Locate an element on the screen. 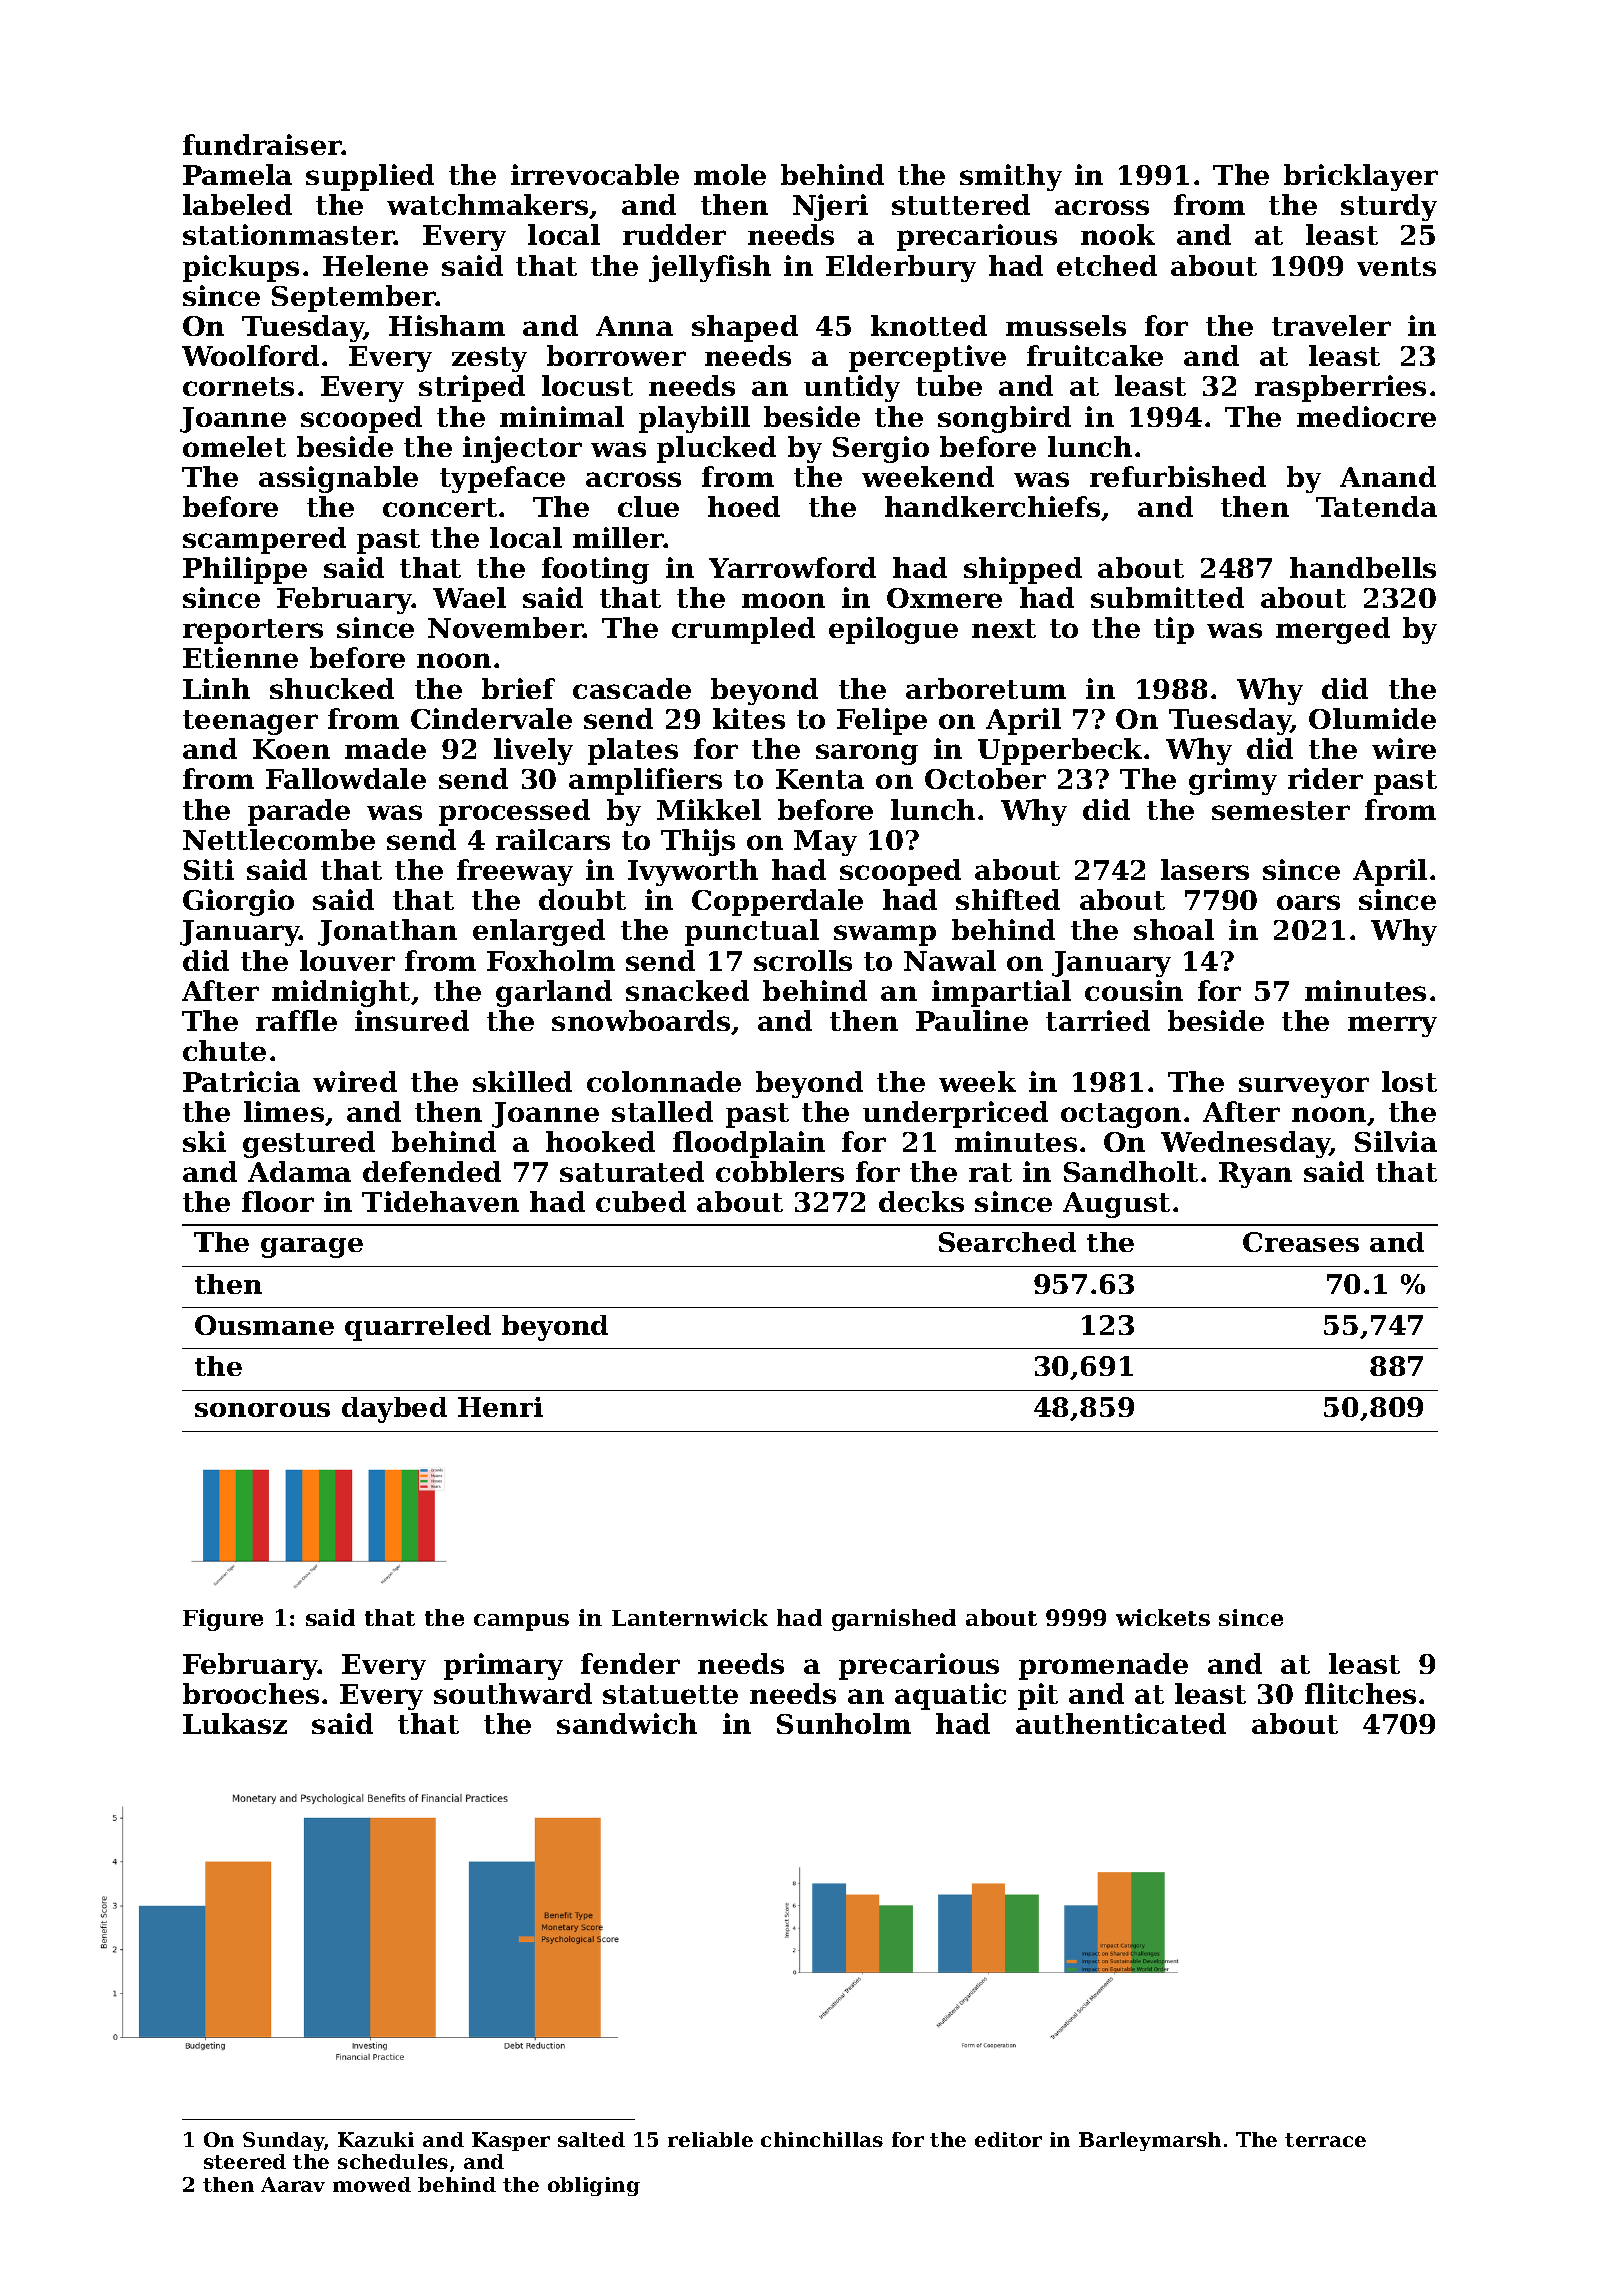 The height and width of the screenshot is (2292, 1620). mole is located at coordinates (730, 174).
